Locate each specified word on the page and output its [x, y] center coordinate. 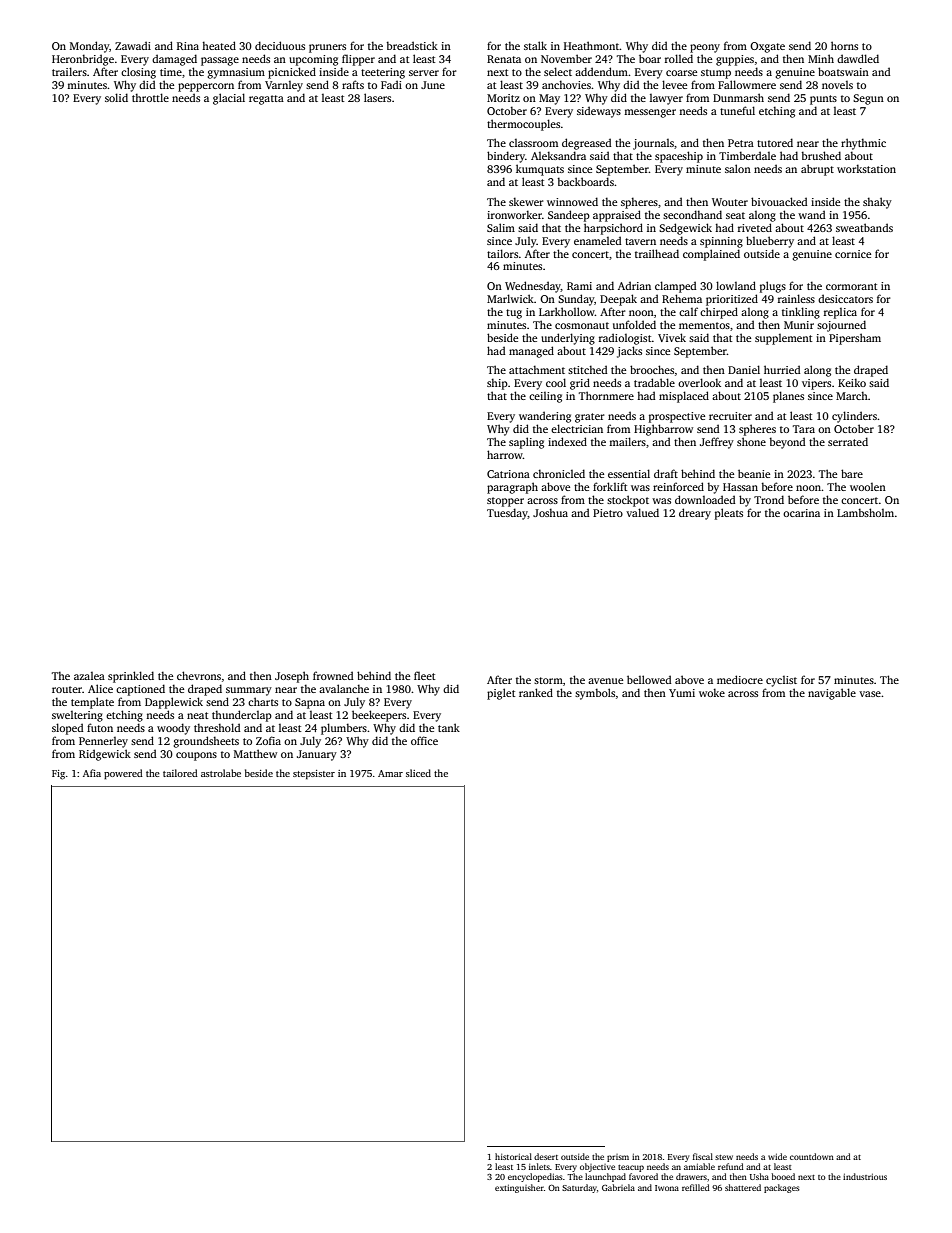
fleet [424, 675]
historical [513, 1156]
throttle [150, 97]
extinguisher [519, 1188]
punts [823, 100]
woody [173, 729]
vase [870, 694]
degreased [586, 144]
